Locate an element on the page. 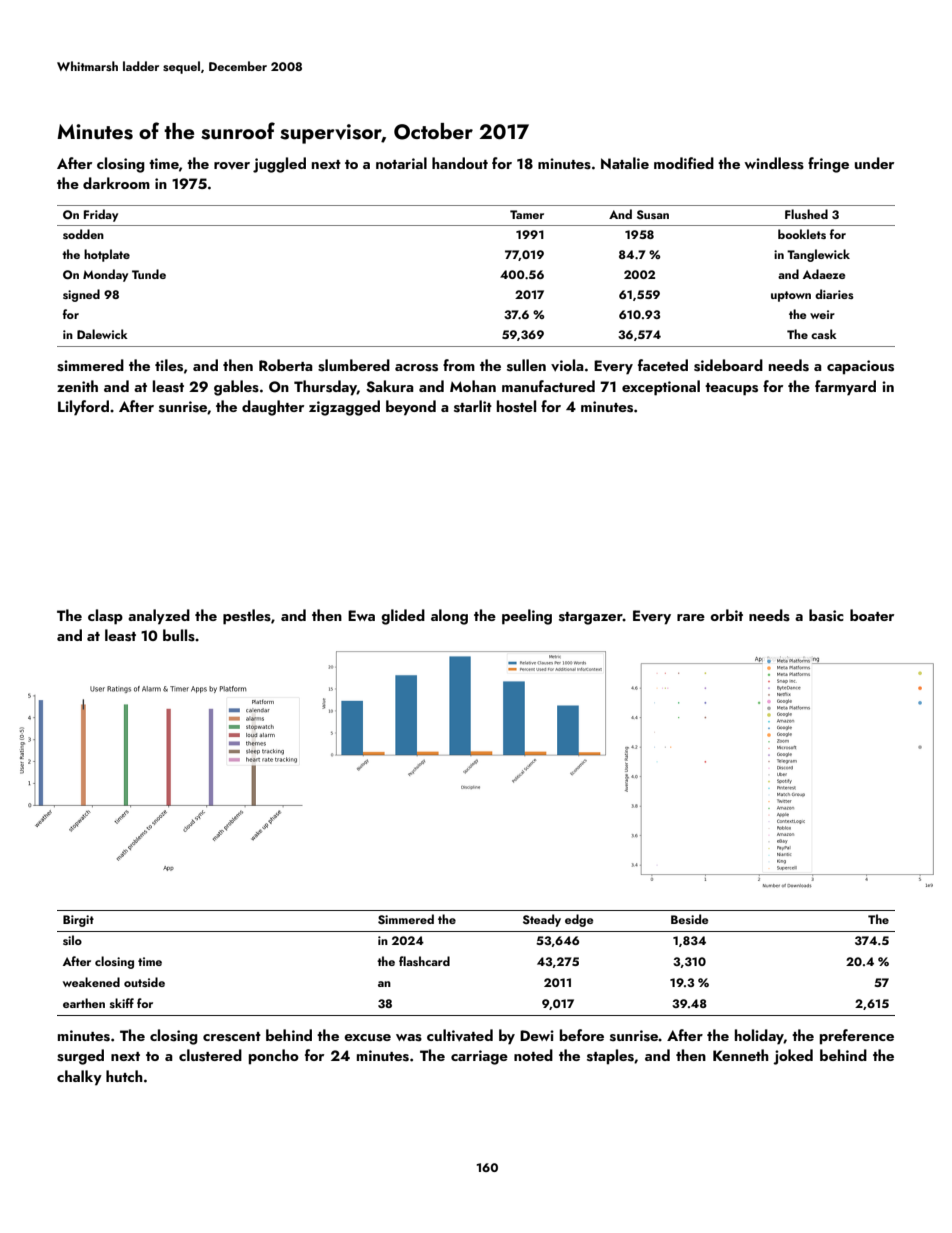 The height and width of the page is (1233, 952). was is located at coordinates (409, 1038).
